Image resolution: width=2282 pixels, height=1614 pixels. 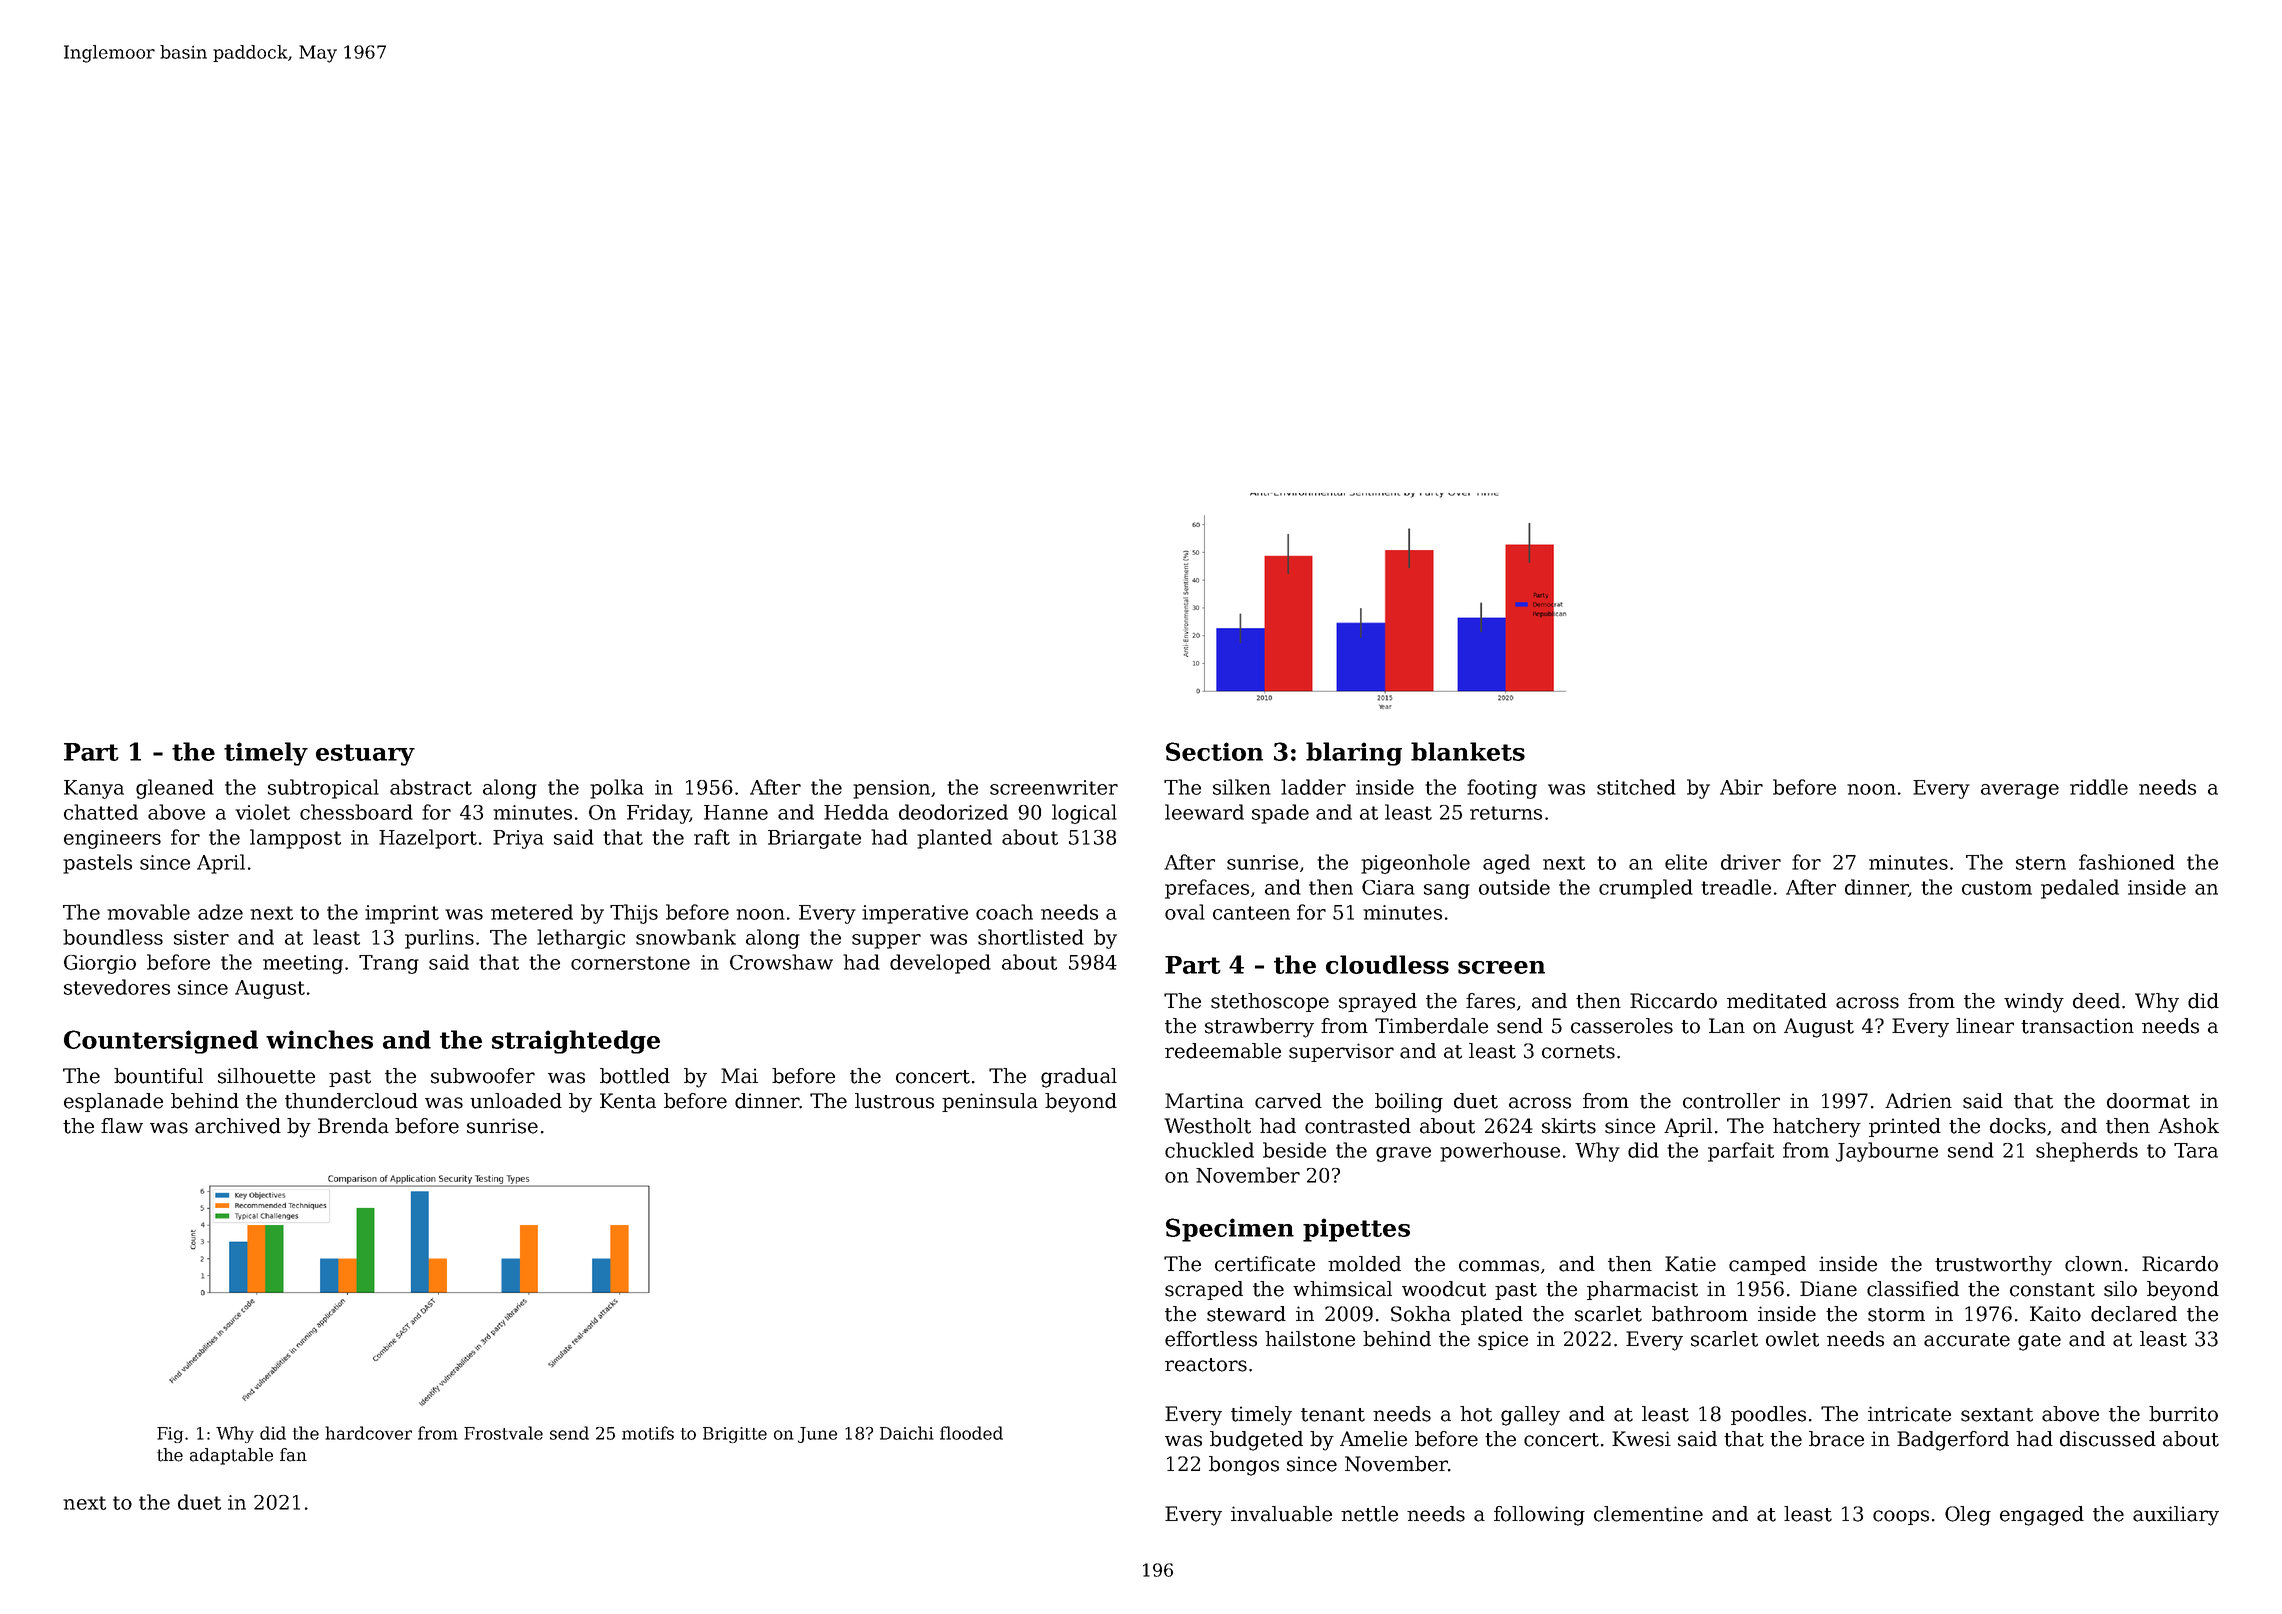 I want to click on doormat, so click(x=2148, y=1101).
